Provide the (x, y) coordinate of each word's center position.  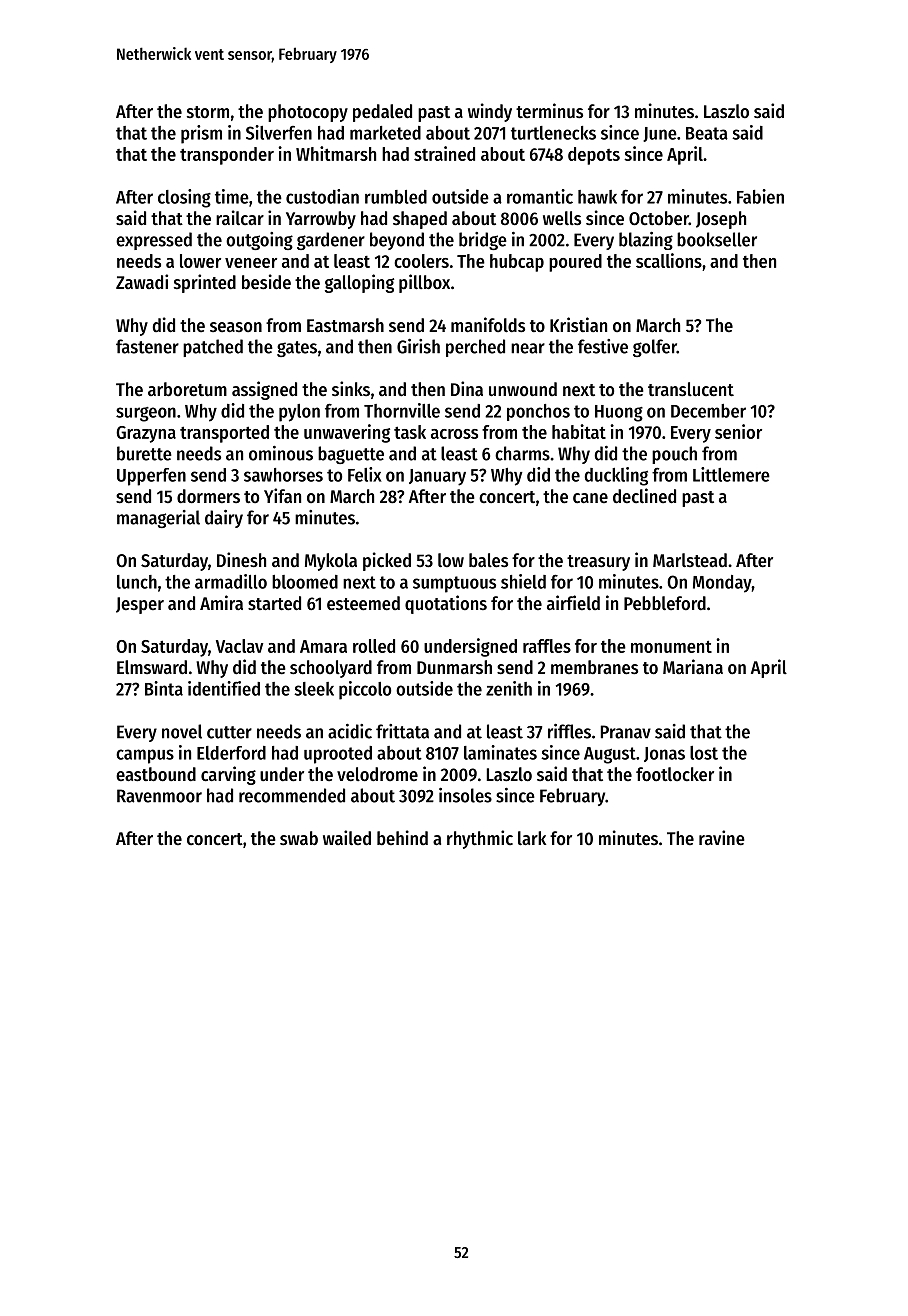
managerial (158, 519)
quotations (446, 604)
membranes (594, 667)
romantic (540, 196)
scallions (669, 260)
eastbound (156, 774)
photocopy (308, 113)
